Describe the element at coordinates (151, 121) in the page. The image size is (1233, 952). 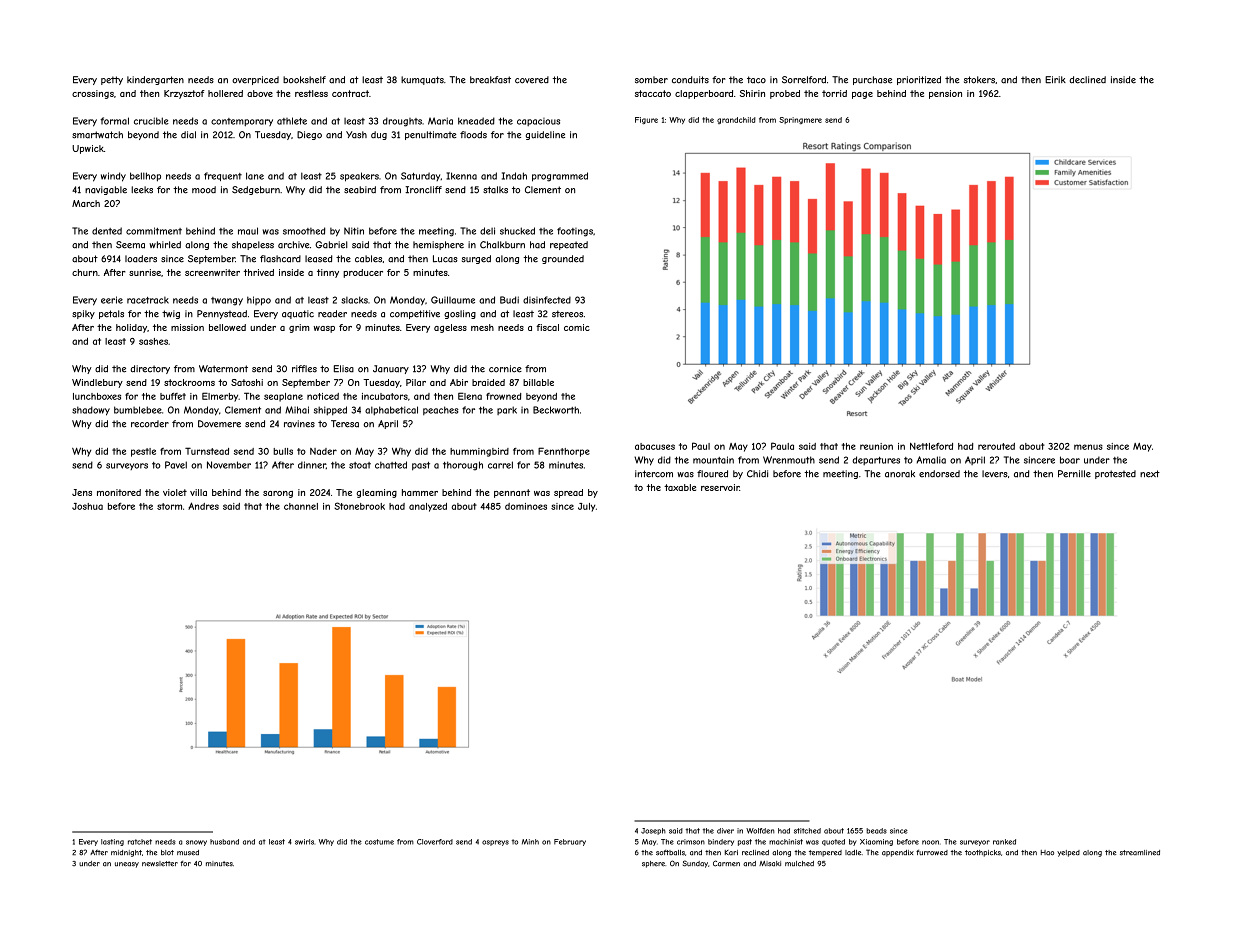
I see `crucible` at that location.
